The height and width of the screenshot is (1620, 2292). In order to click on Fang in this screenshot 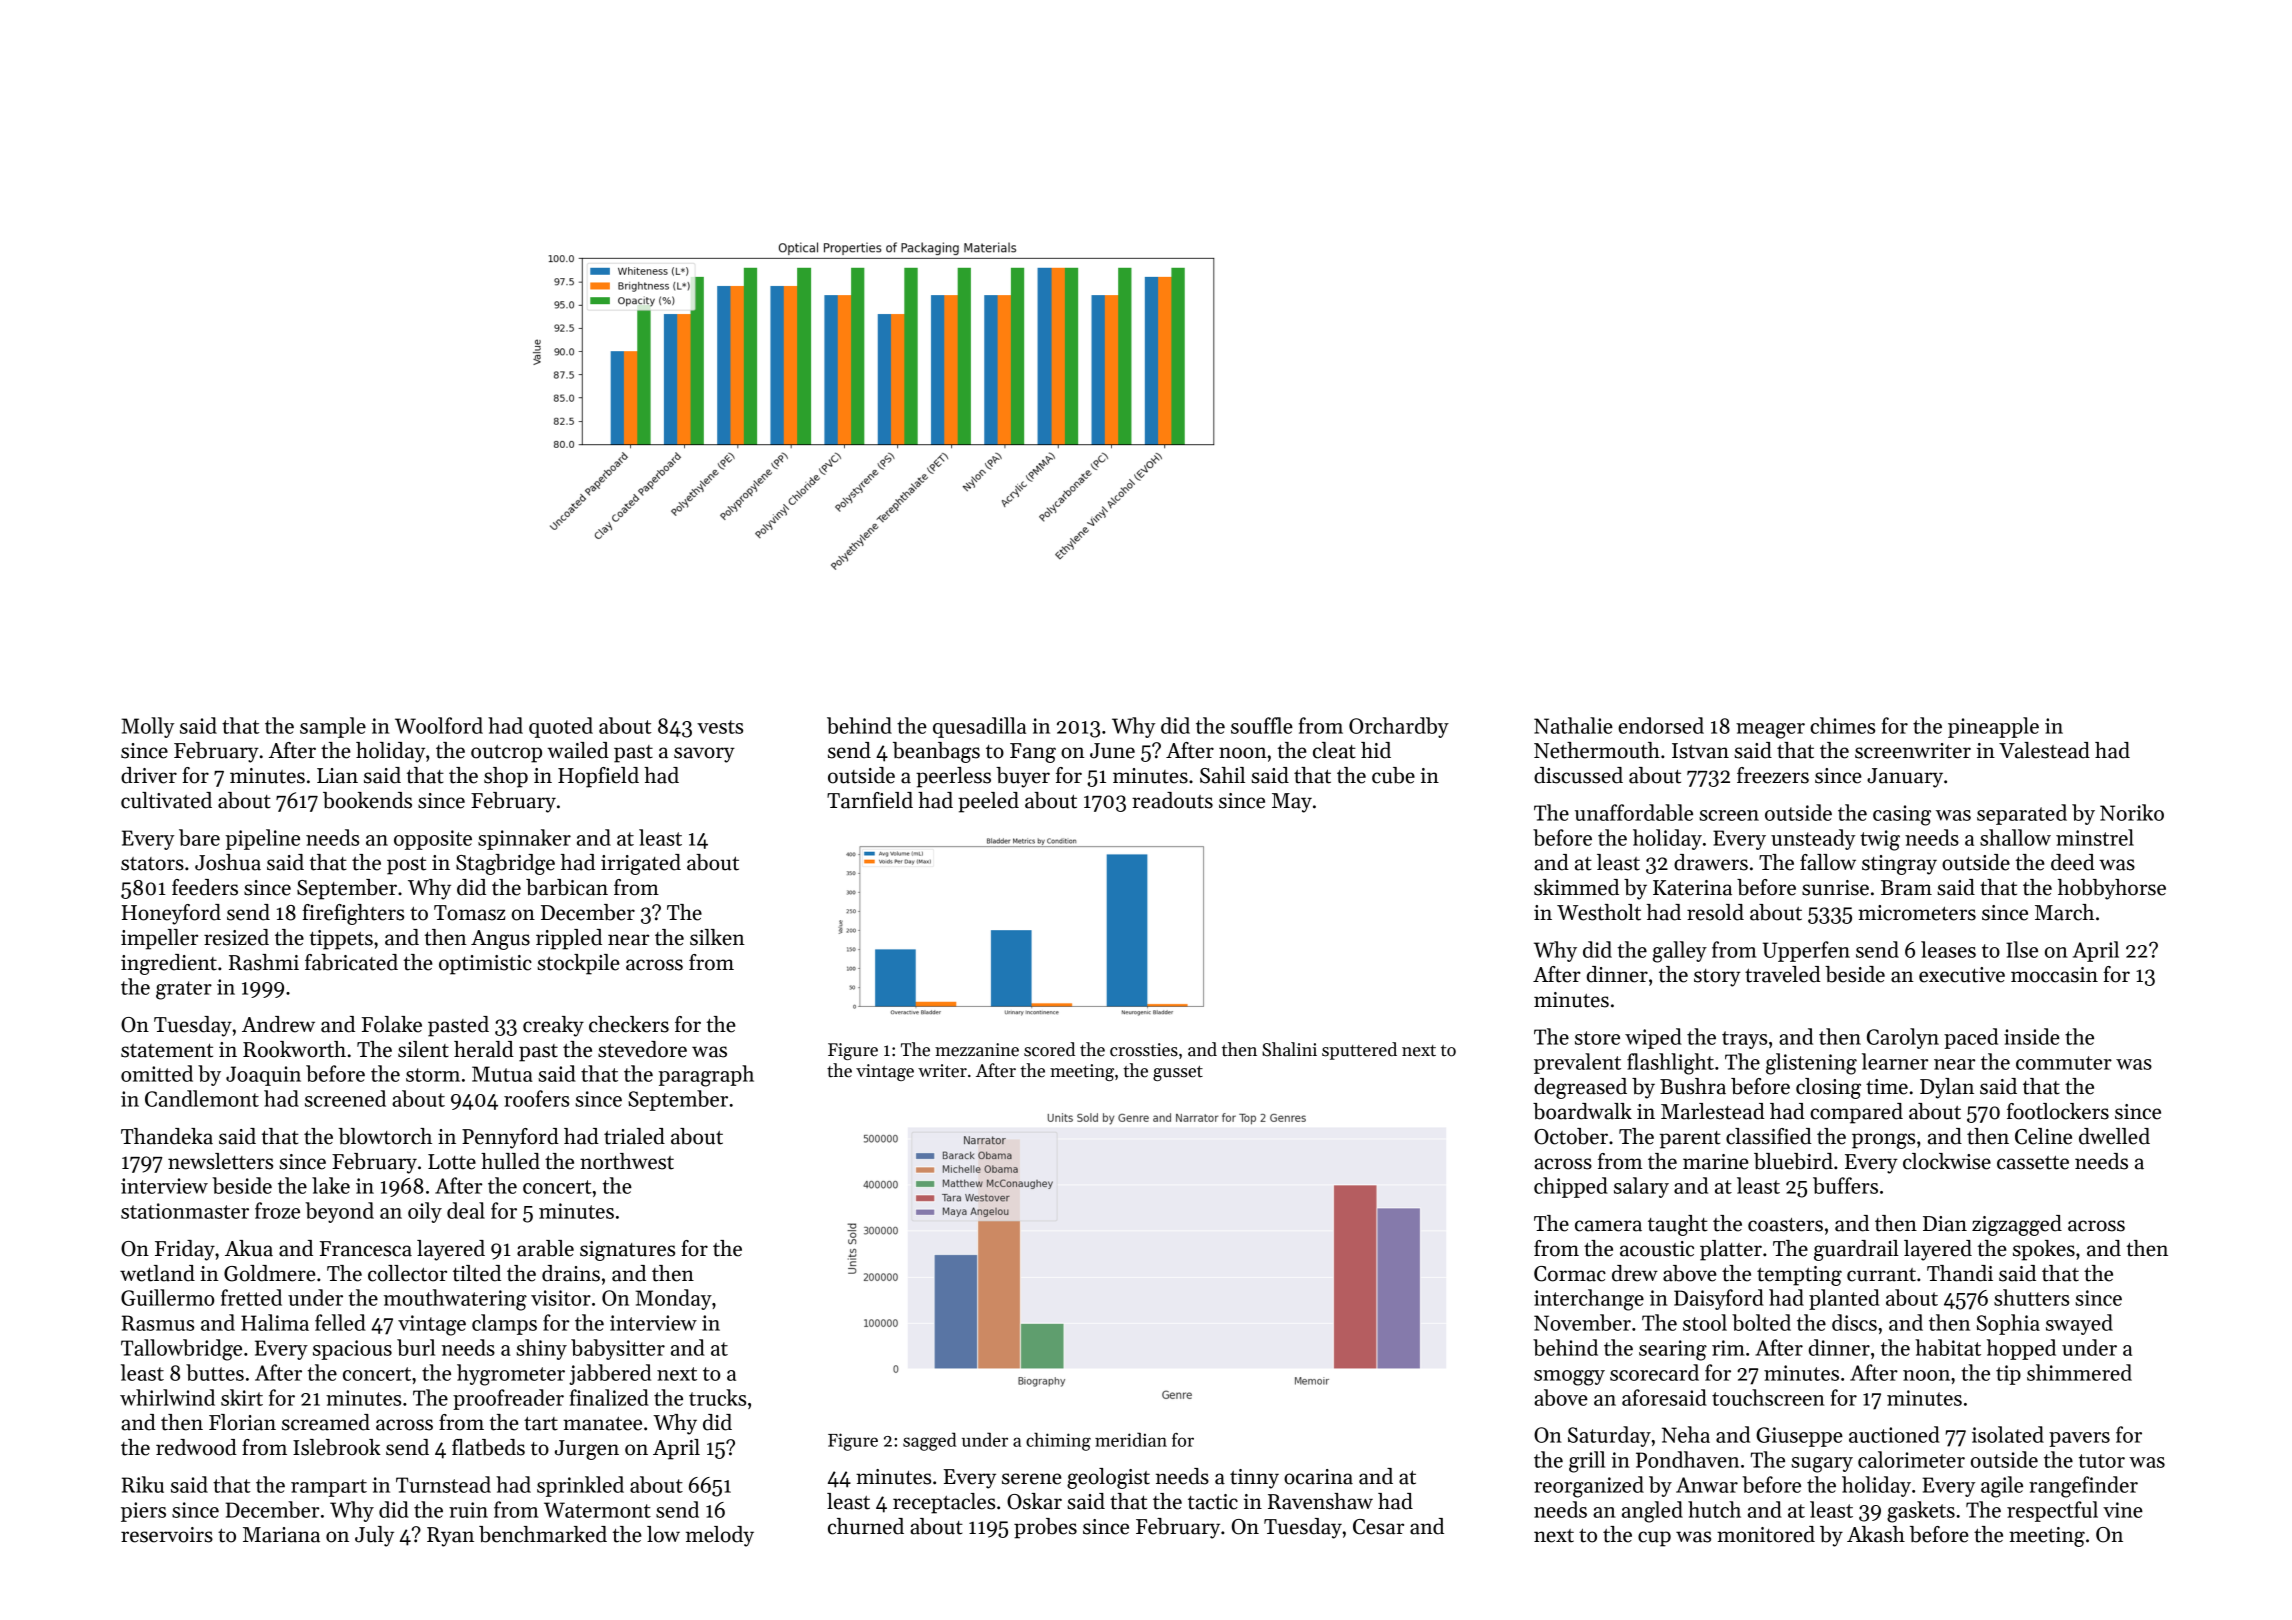, I will do `click(1033, 753)`.
